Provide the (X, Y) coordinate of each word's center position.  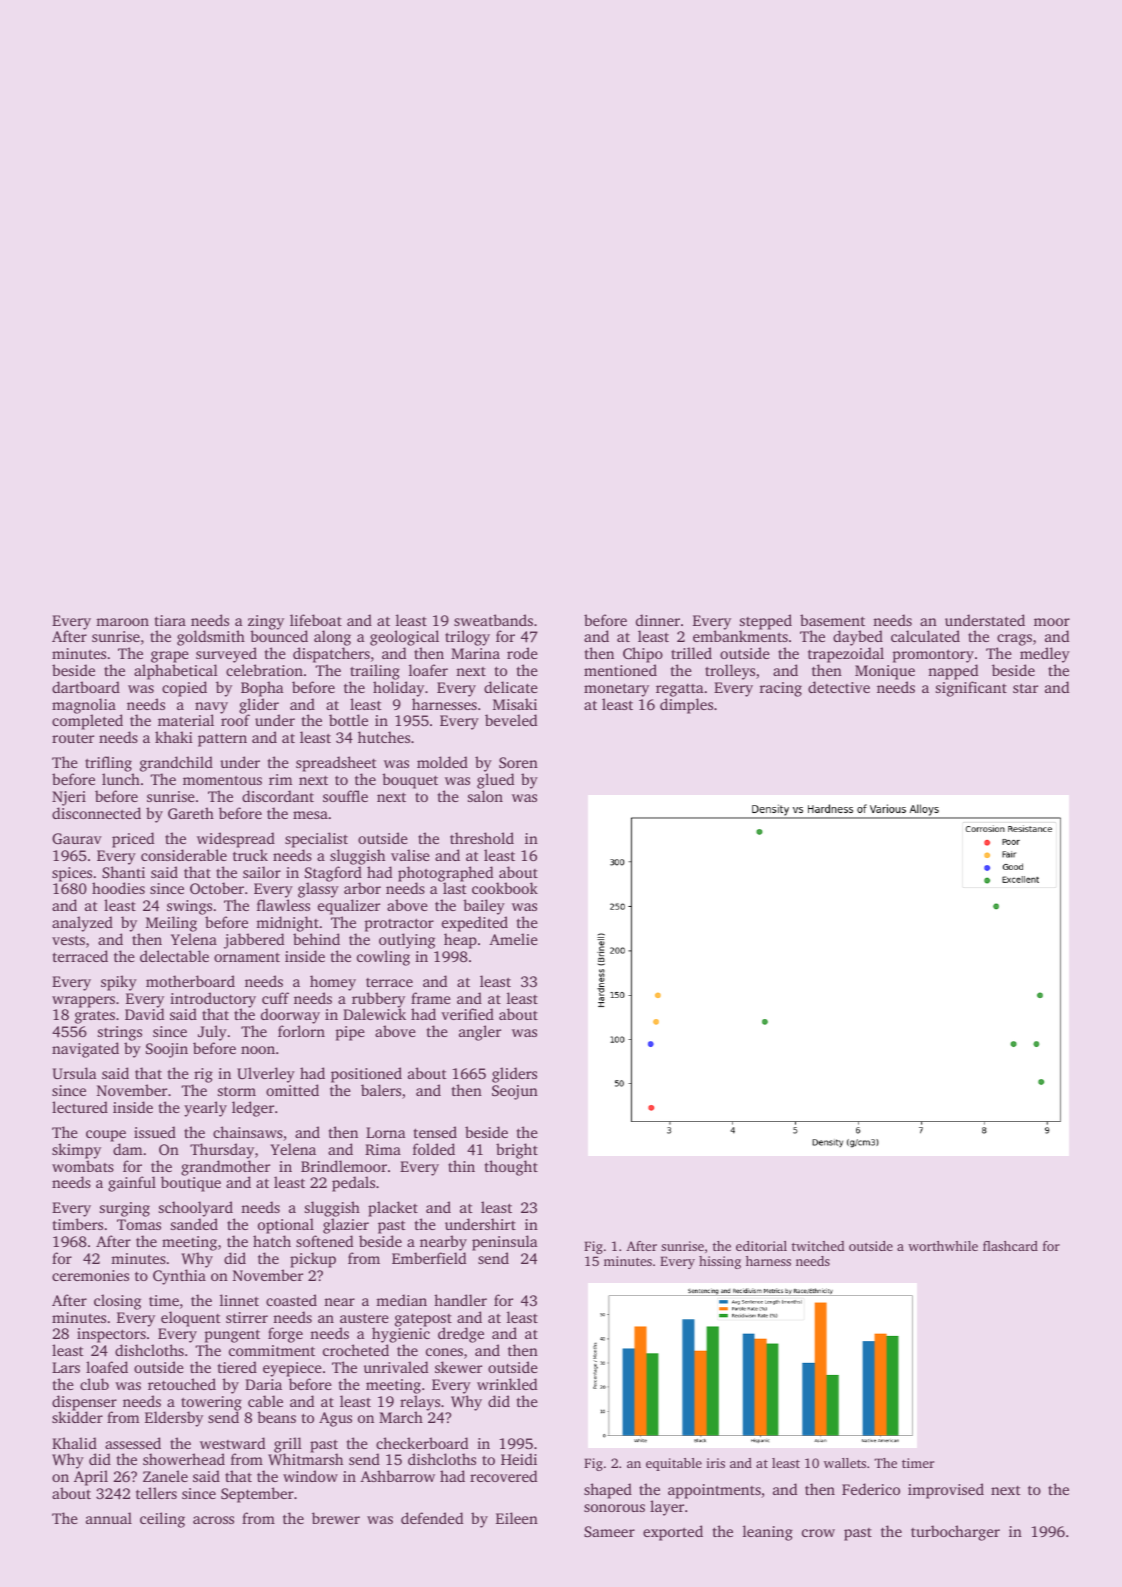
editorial (761, 1246)
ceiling (162, 1520)
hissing (720, 1262)
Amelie (513, 939)
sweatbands (493, 620)
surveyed (226, 655)
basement (832, 620)
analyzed (82, 924)
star (1025, 688)
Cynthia (179, 1277)
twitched (818, 1246)
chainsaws (248, 1132)
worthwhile (943, 1246)
